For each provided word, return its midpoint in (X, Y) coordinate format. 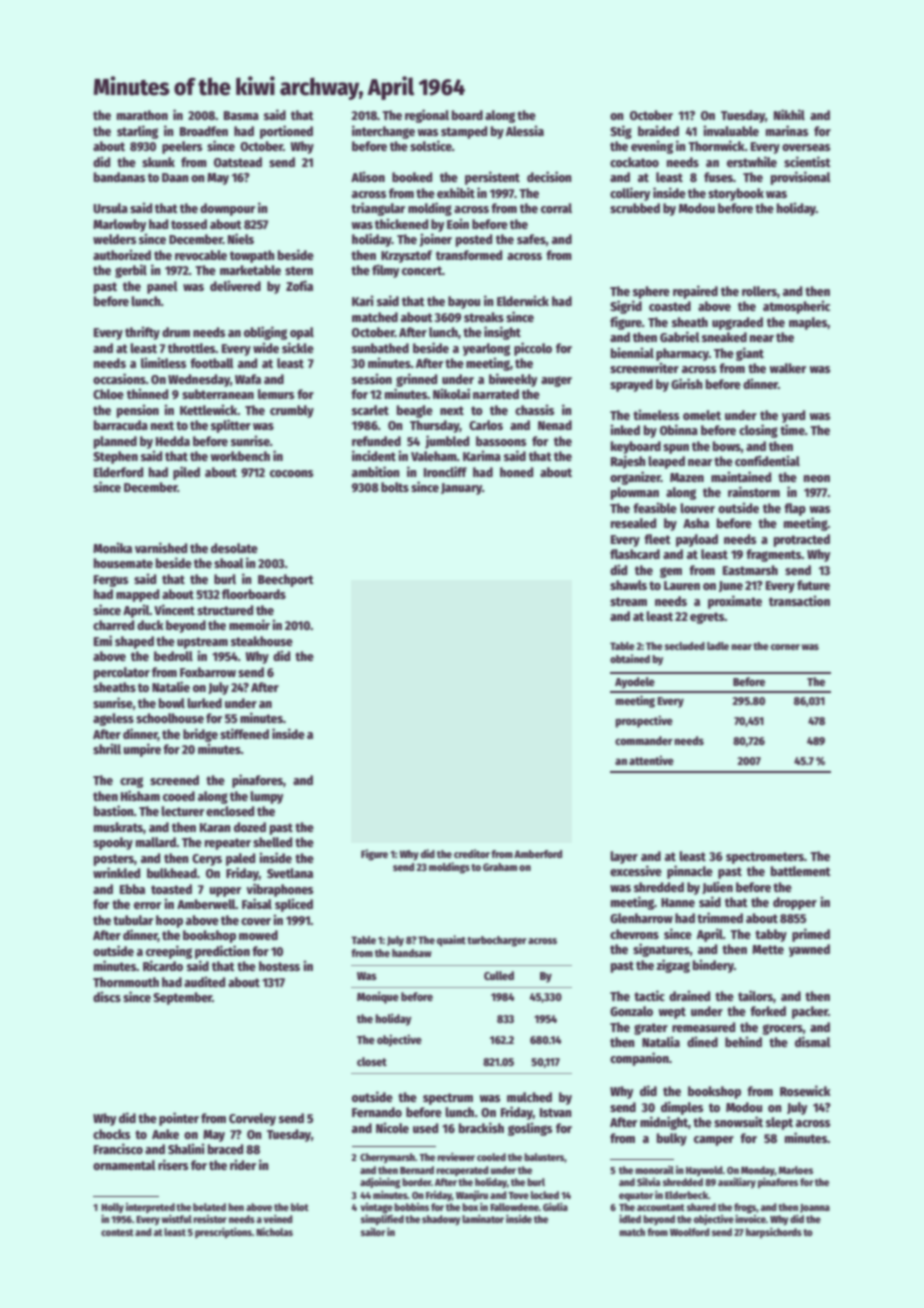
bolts (395, 487)
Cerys (207, 860)
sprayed (631, 385)
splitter (231, 426)
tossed (189, 224)
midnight (664, 1123)
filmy (385, 271)
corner (785, 647)
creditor (472, 853)
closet (372, 1061)
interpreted (150, 1208)
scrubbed (635, 208)
